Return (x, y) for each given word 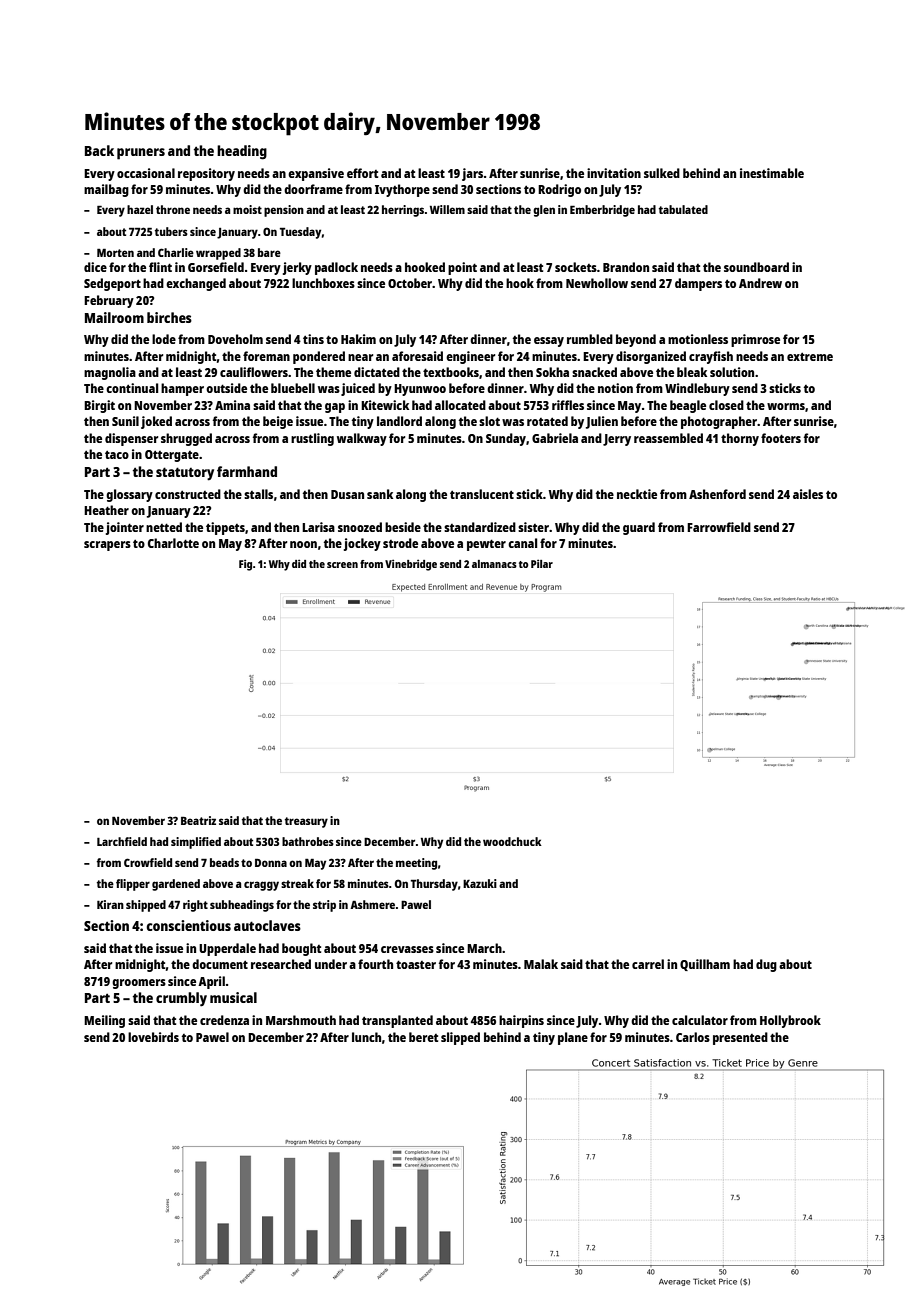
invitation (614, 173)
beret (423, 1037)
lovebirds (153, 1037)
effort (362, 173)
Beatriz (198, 820)
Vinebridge (411, 565)
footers (781, 438)
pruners (141, 154)
